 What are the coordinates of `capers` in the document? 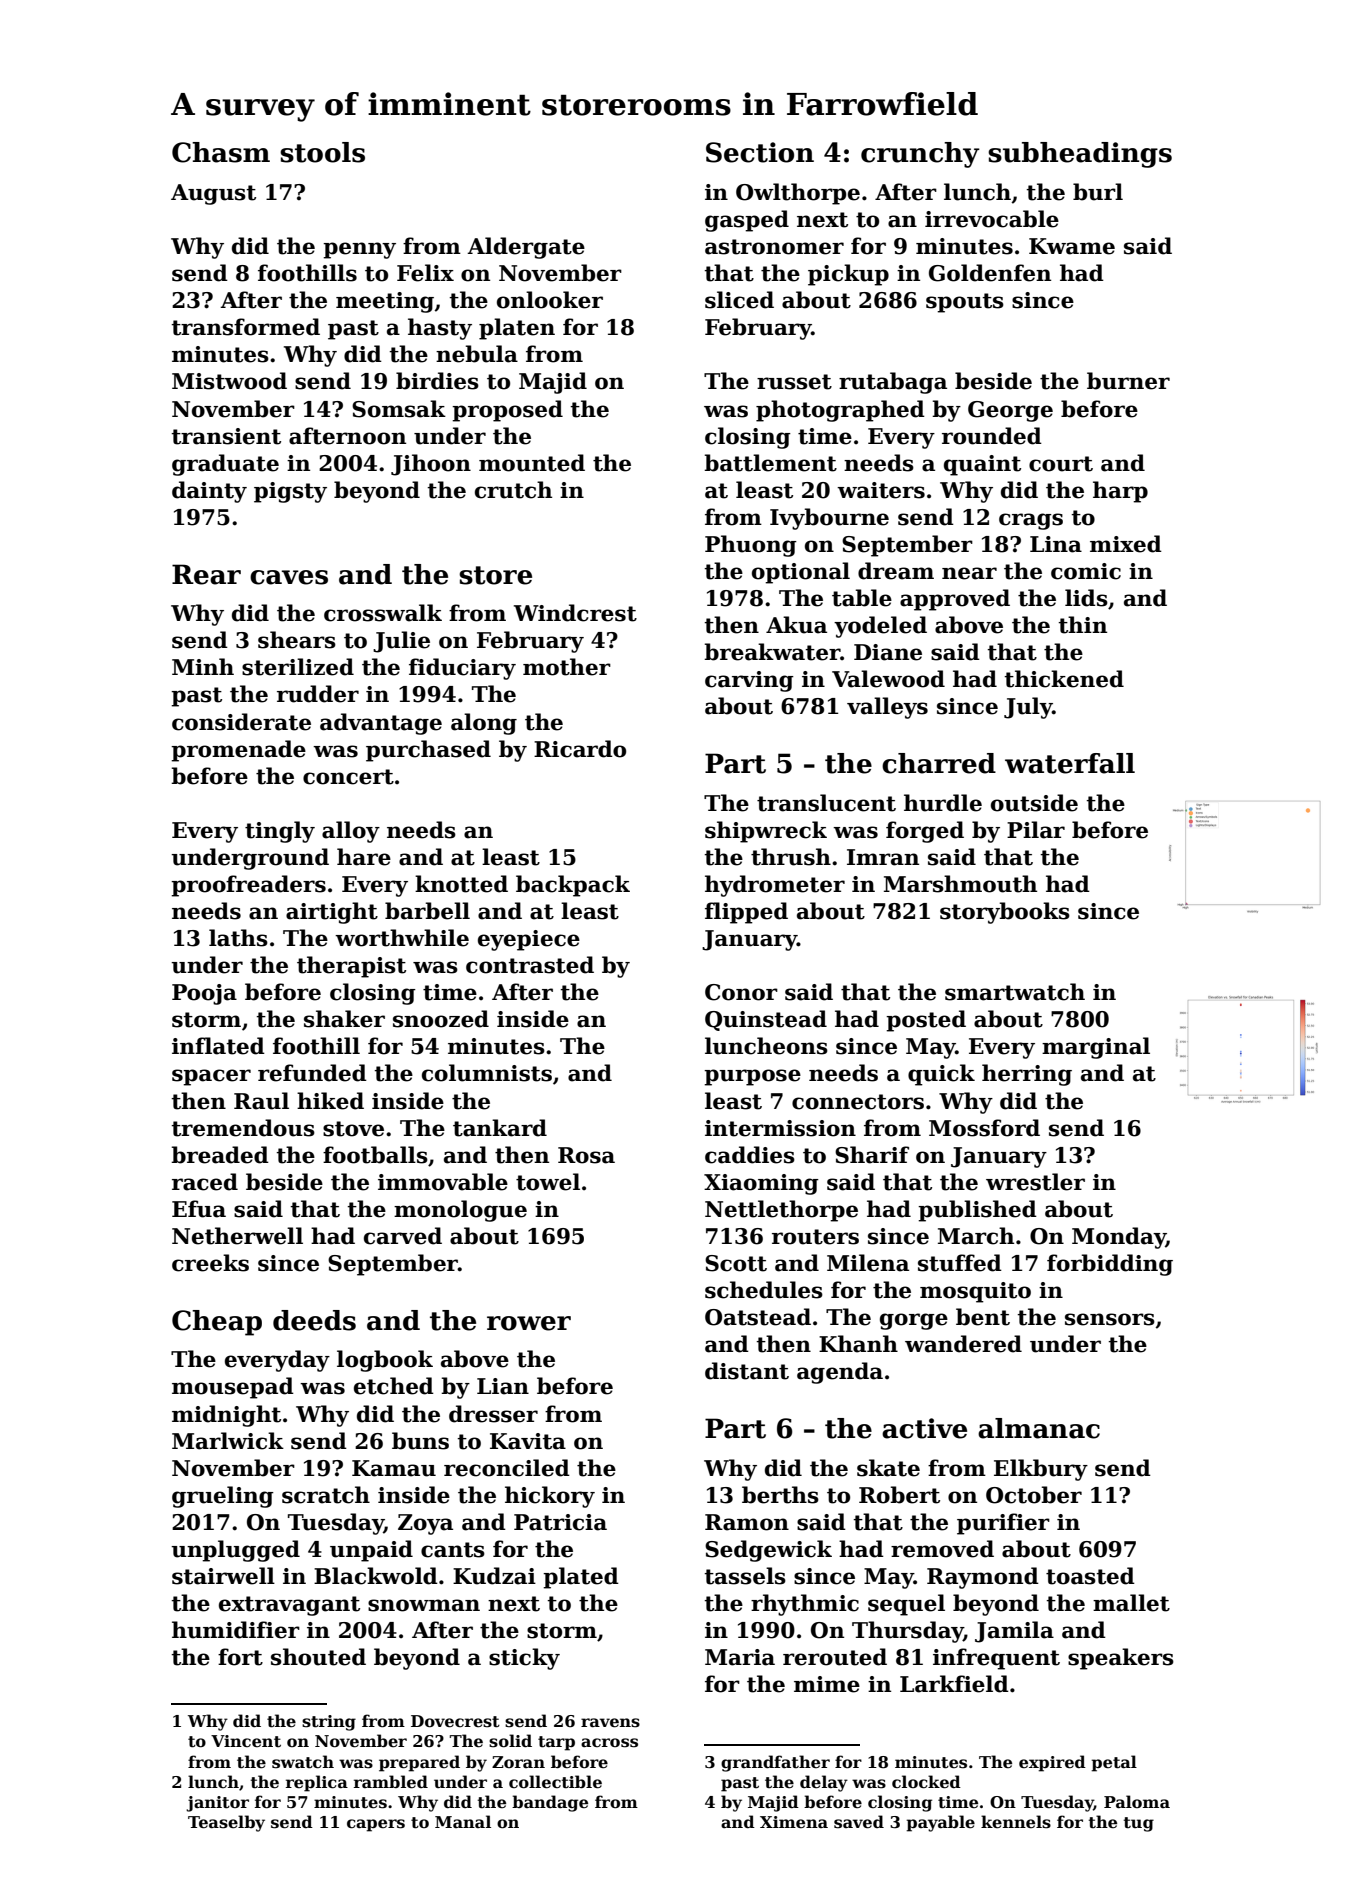 It's located at (376, 1825).
